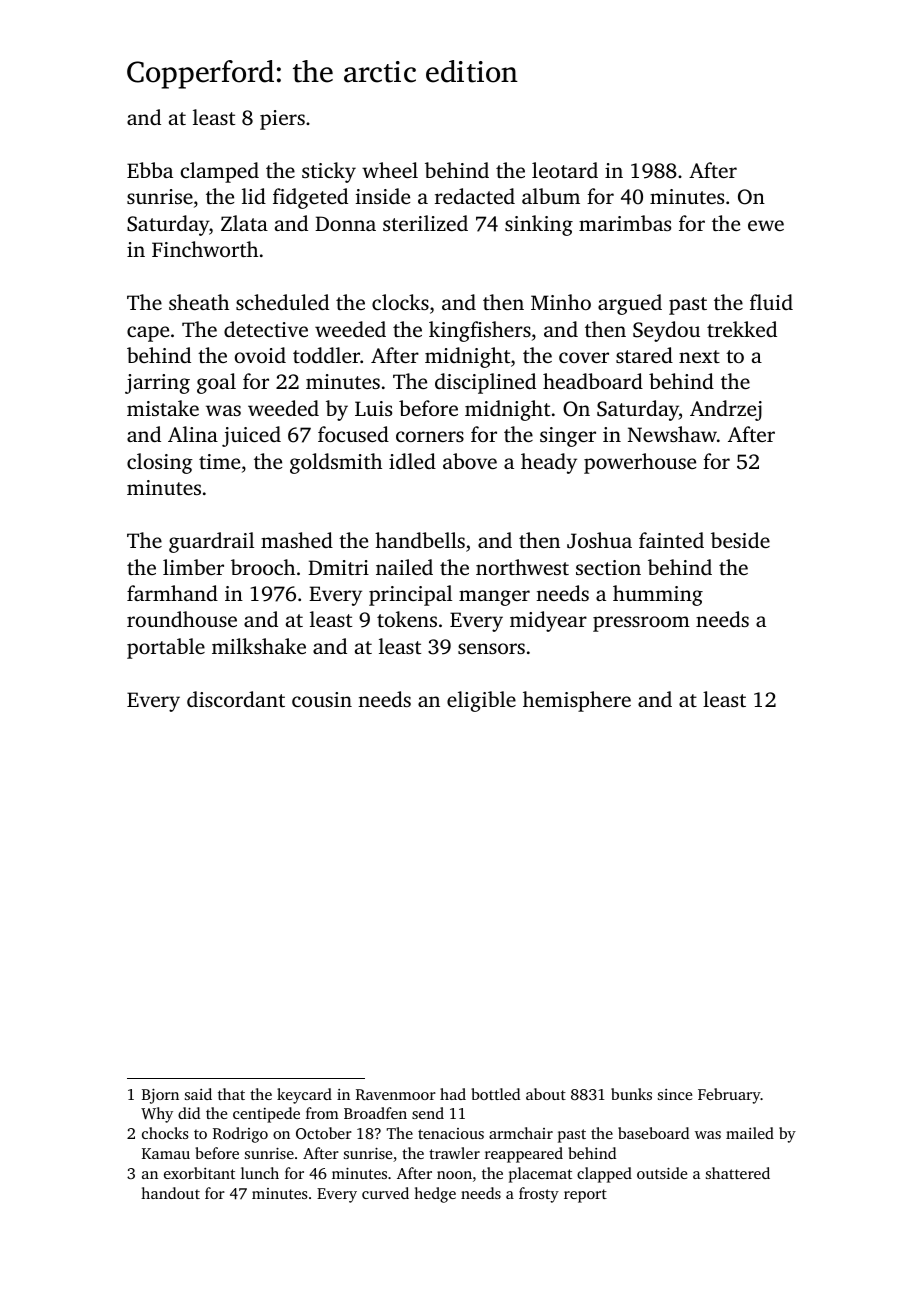 The image size is (924, 1314). What do you see at coordinates (150, 170) in the image?
I see `Ebba` at bounding box center [150, 170].
